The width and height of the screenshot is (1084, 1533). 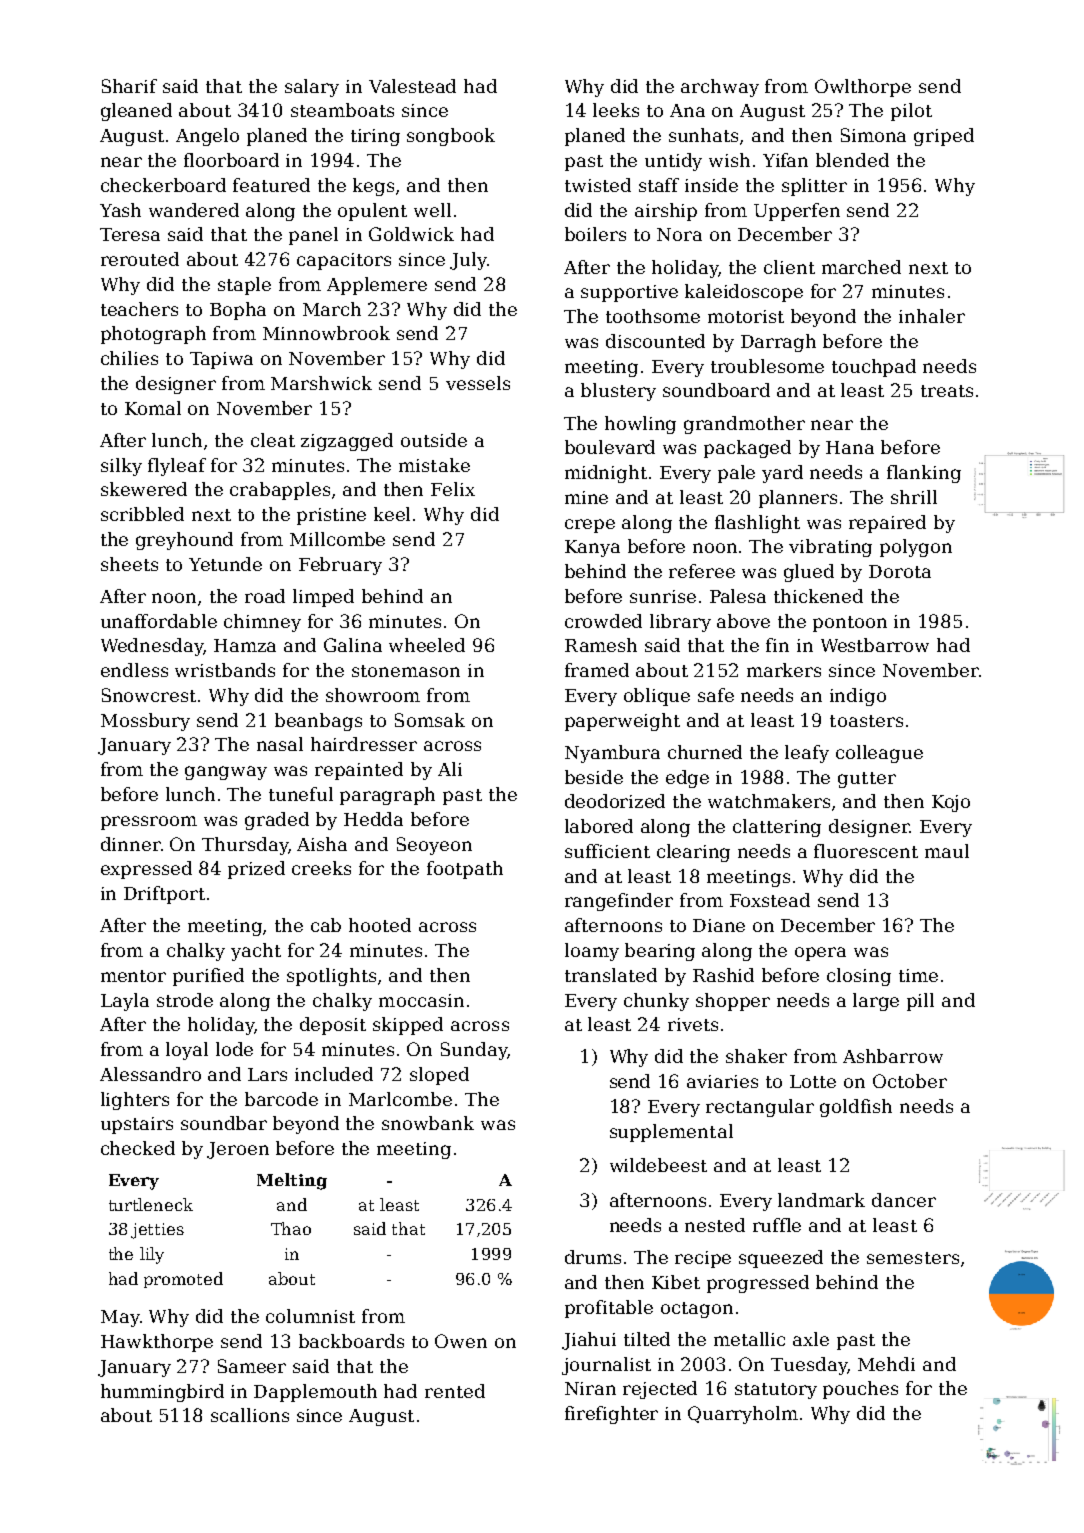 What do you see at coordinates (252, 1366) in the screenshot?
I see `Sameer` at bounding box center [252, 1366].
